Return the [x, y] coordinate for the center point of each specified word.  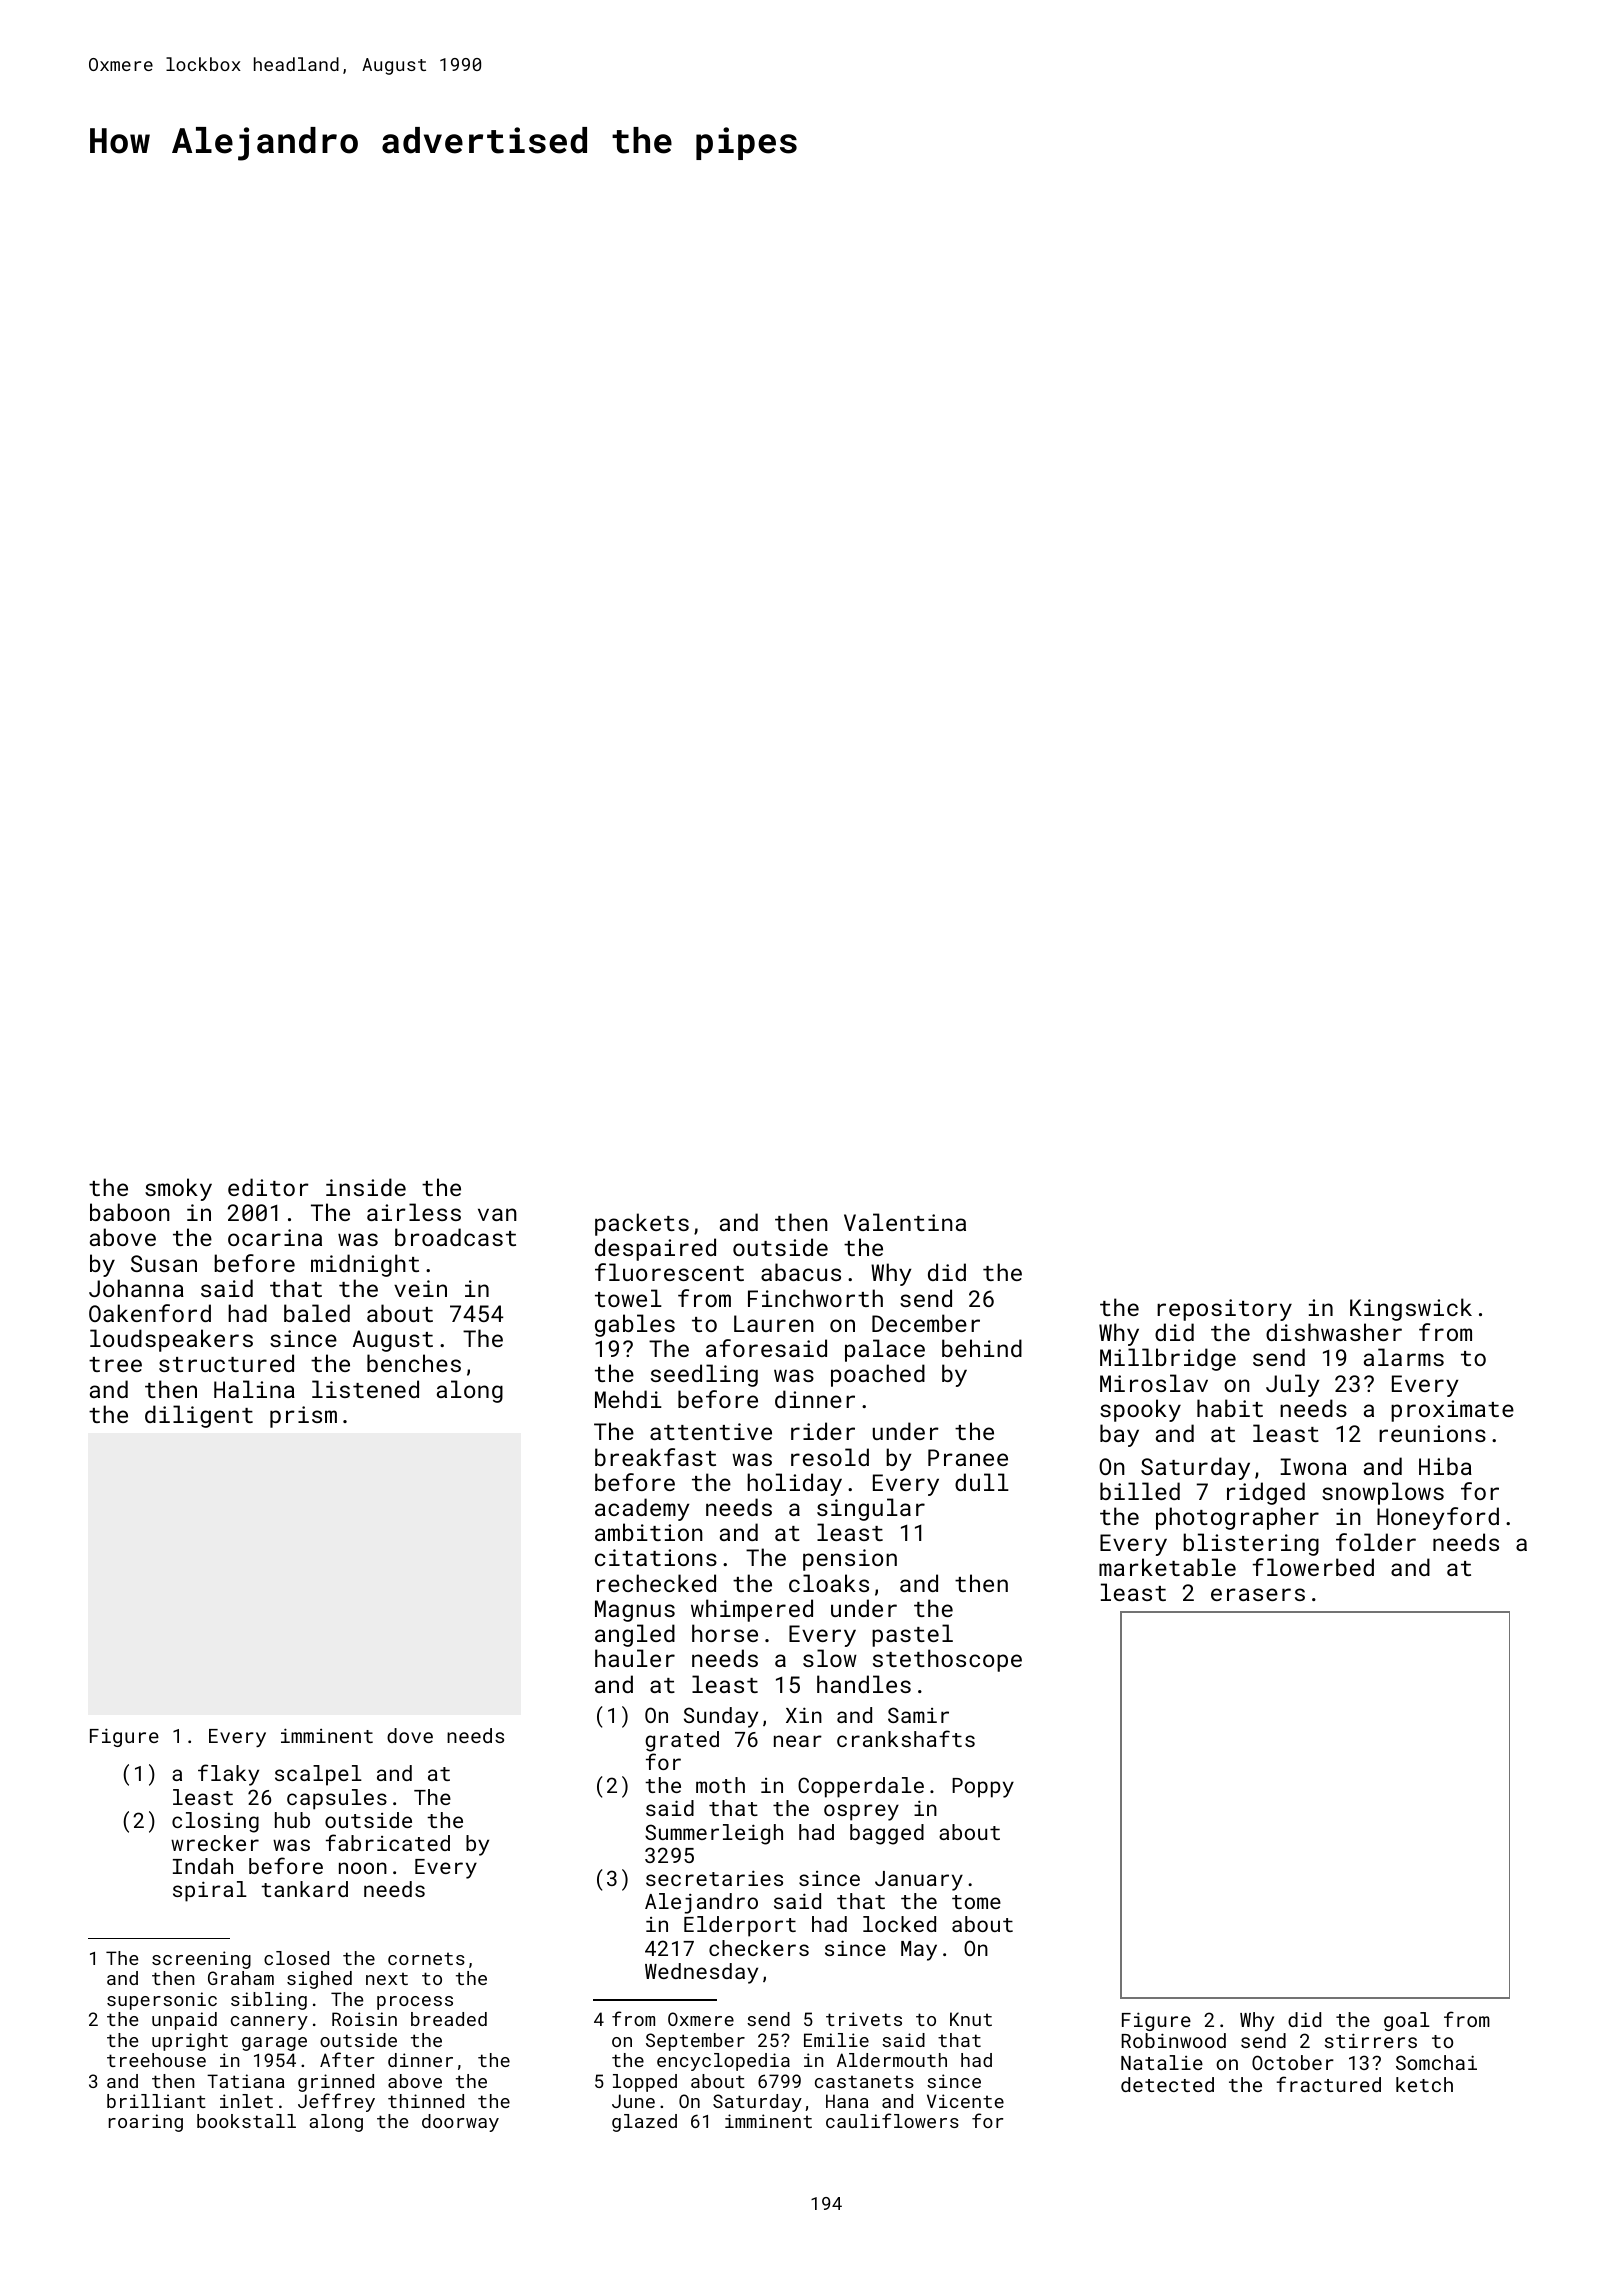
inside [366, 1187]
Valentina [905, 1222]
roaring [146, 2123]
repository [1224, 1310]
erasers [1258, 1594]
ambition [649, 1532]
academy [642, 1509]
